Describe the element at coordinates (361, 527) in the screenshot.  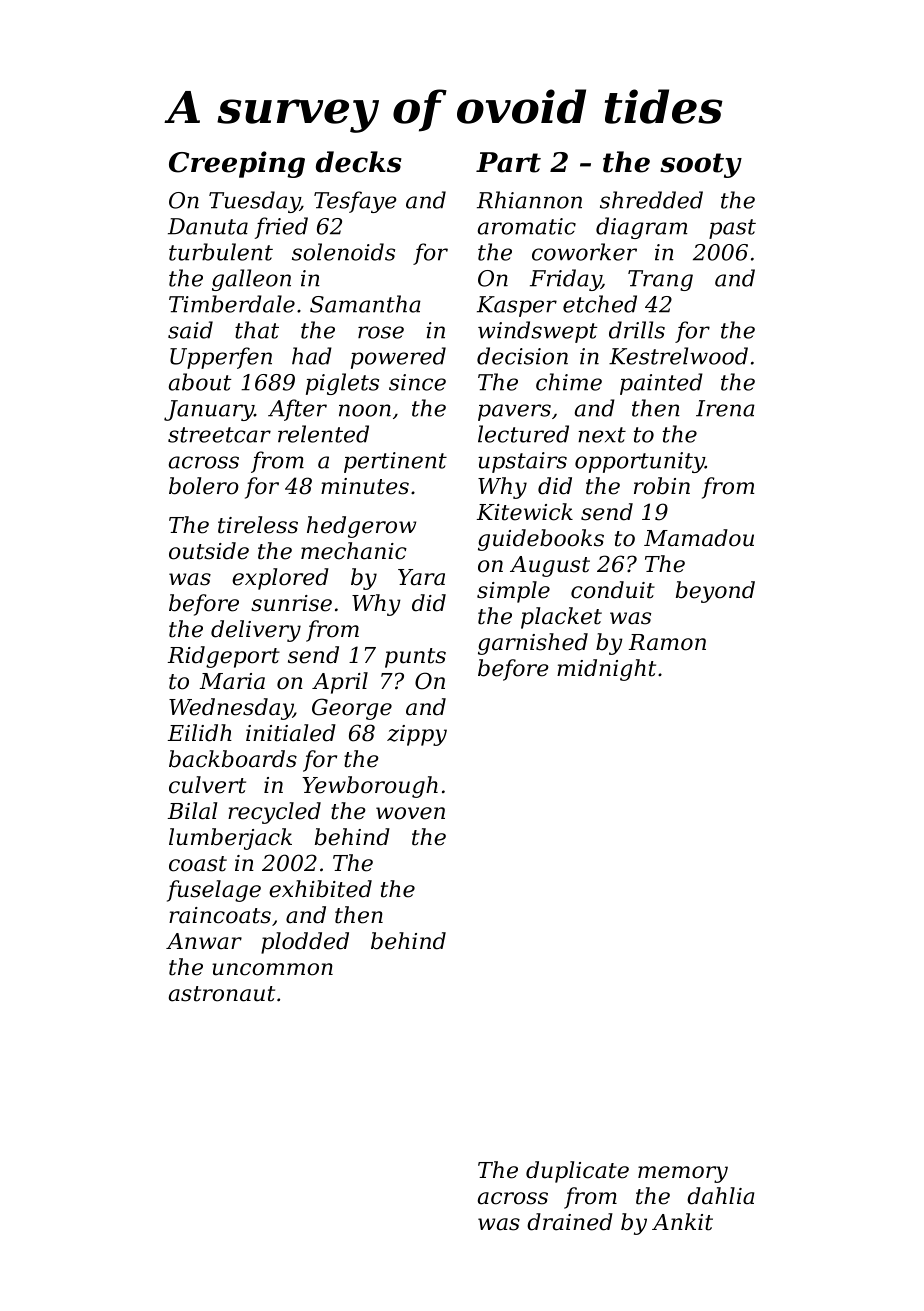
I see `hedgerow` at that location.
